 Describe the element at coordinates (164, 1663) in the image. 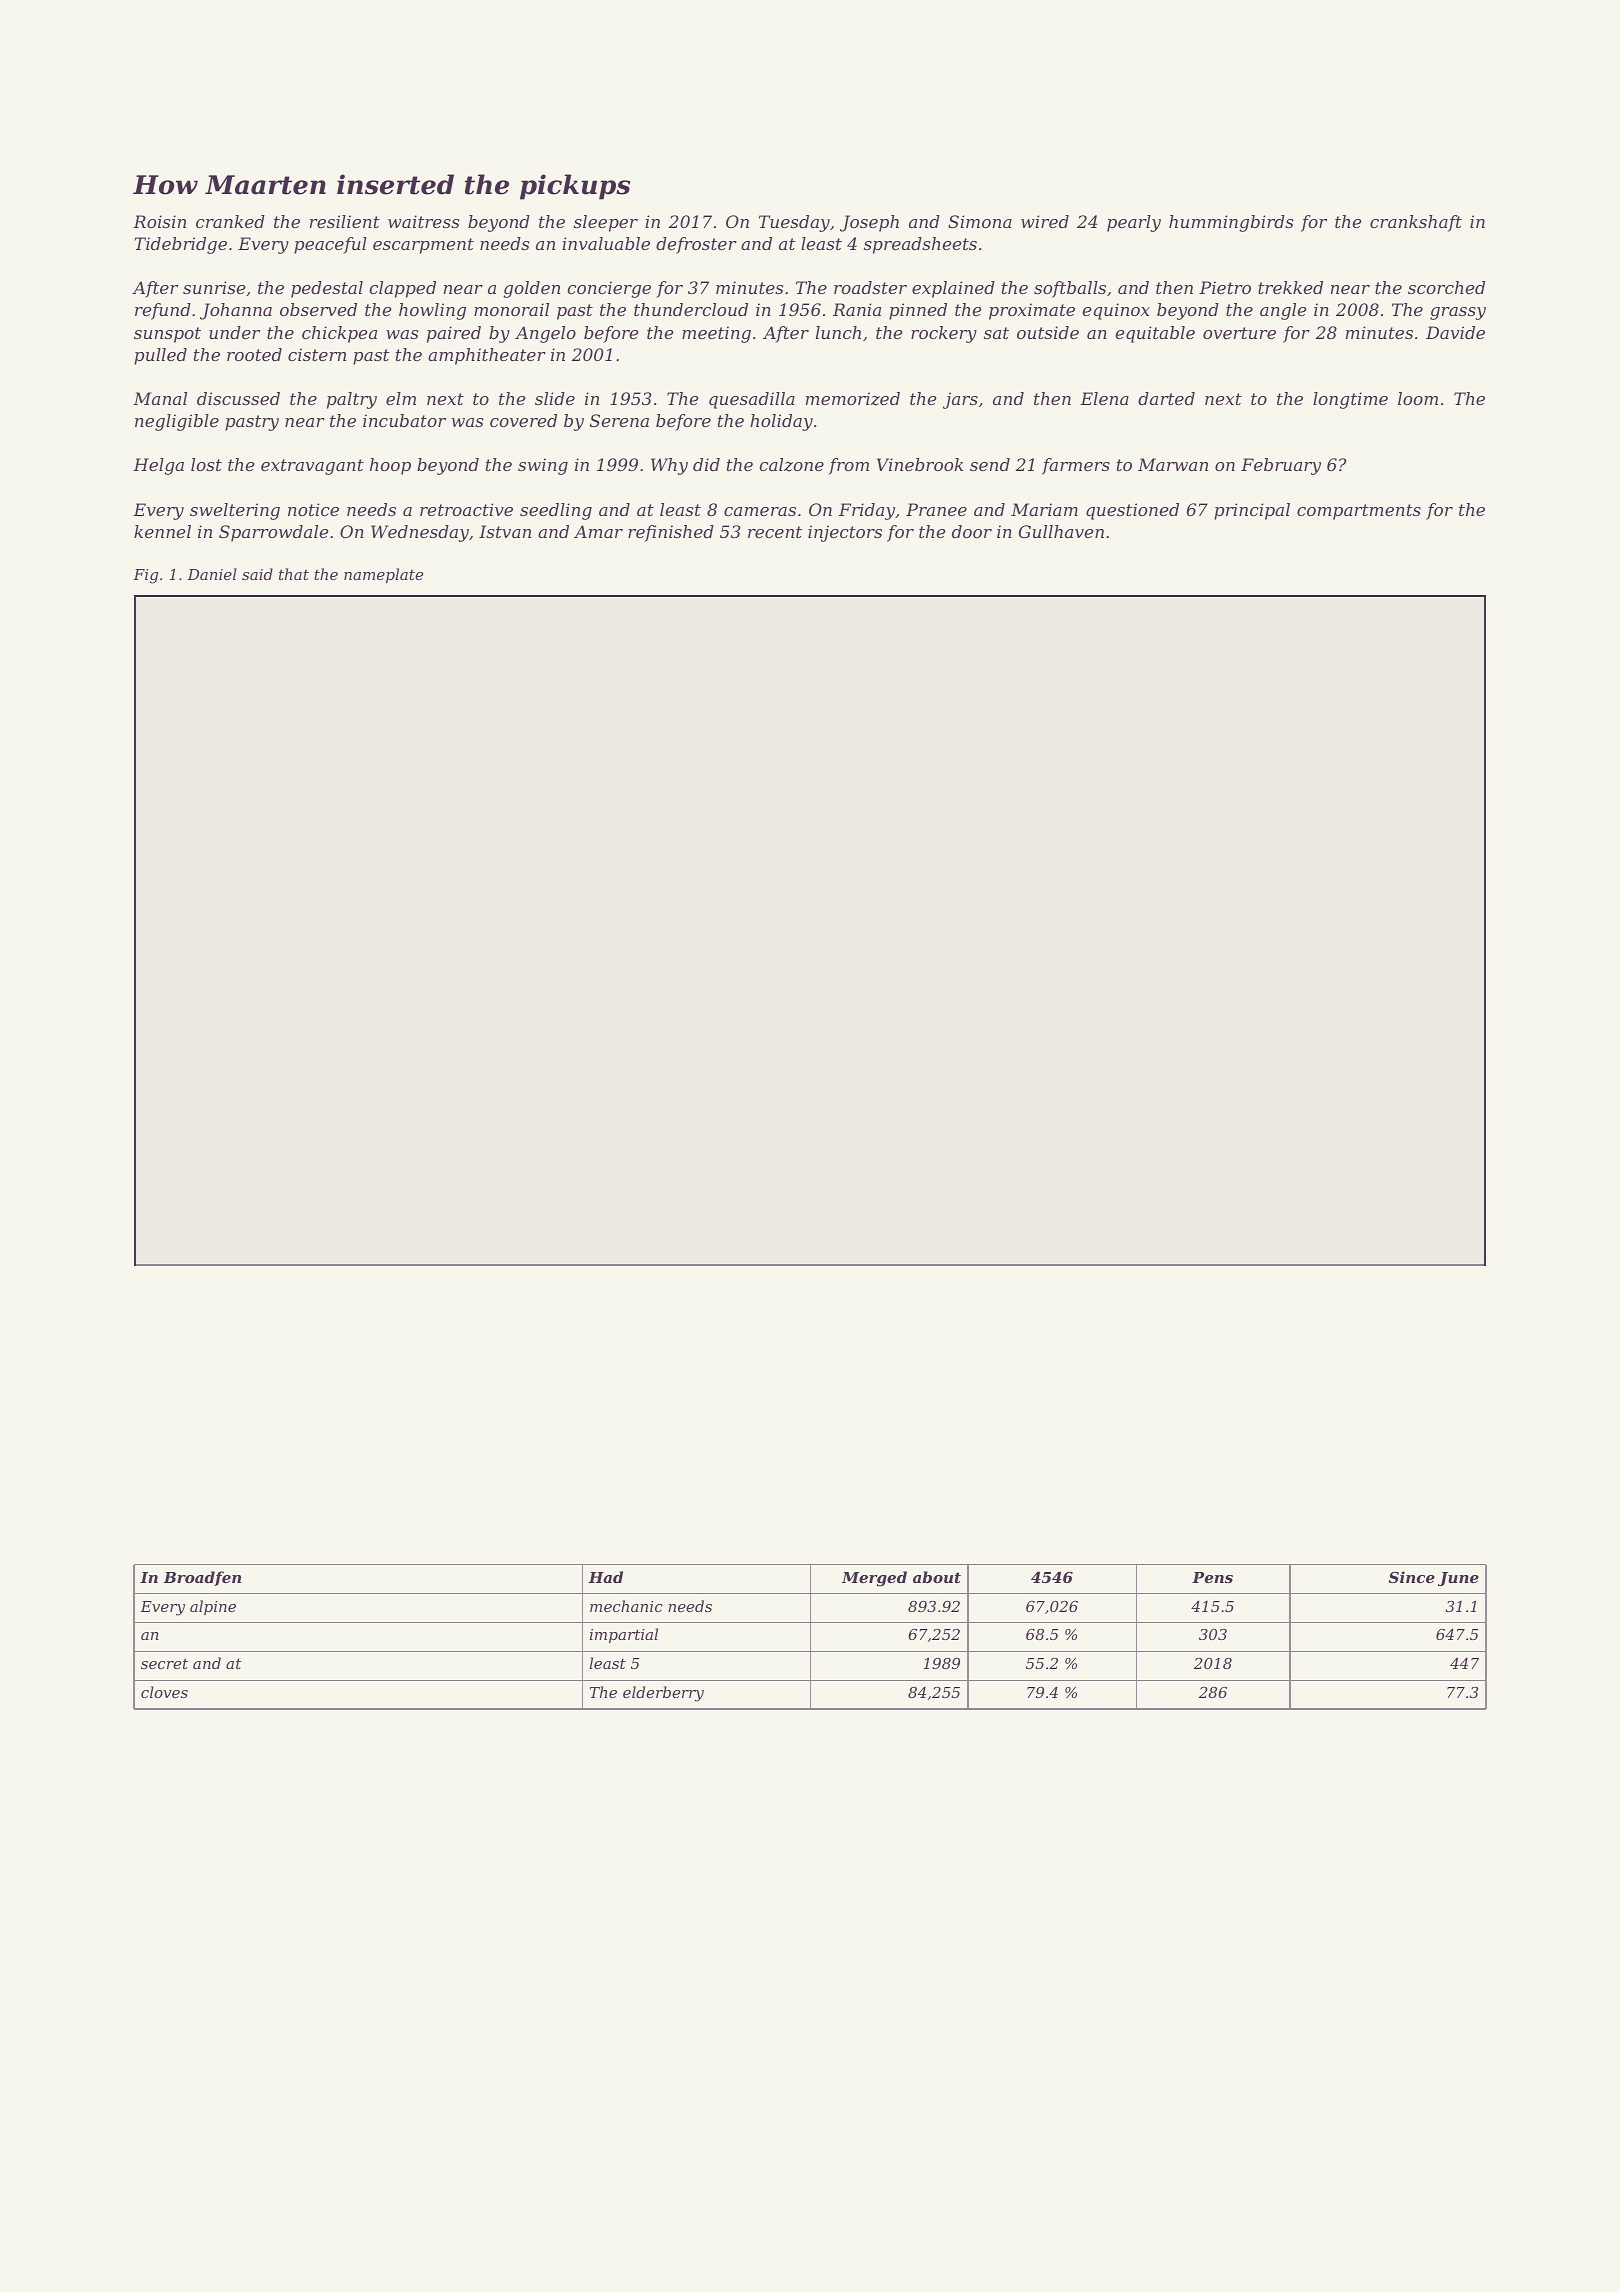

I see `secret` at that location.
